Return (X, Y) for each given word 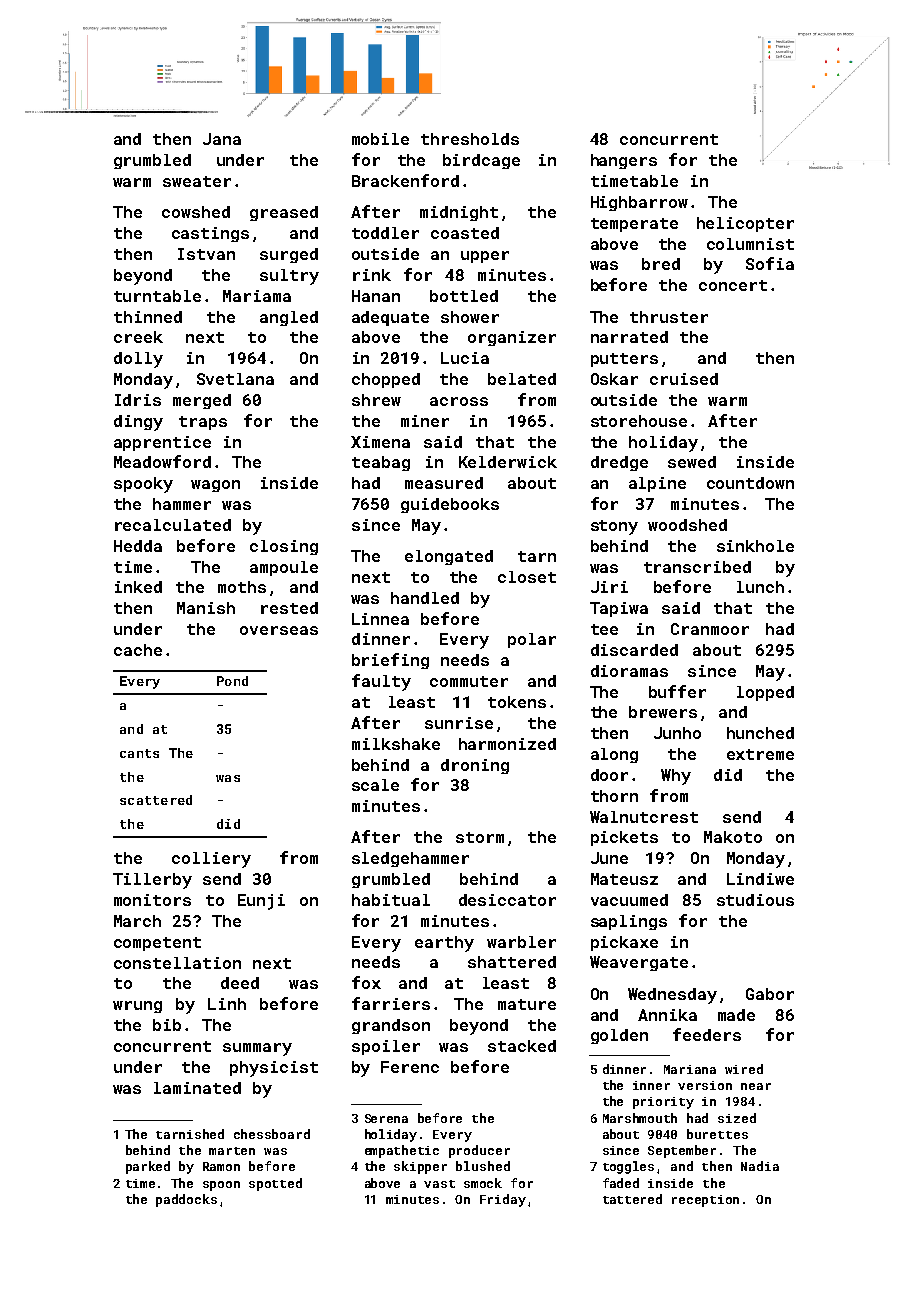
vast (439, 1184)
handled (425, 598)
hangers (624, 161)
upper (485, 257)
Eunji (261, 902)
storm (480, 837)
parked (148, 1167)
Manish (206, 608)
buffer (677, 691)
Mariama (257, 296)
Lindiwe (760, 879)
